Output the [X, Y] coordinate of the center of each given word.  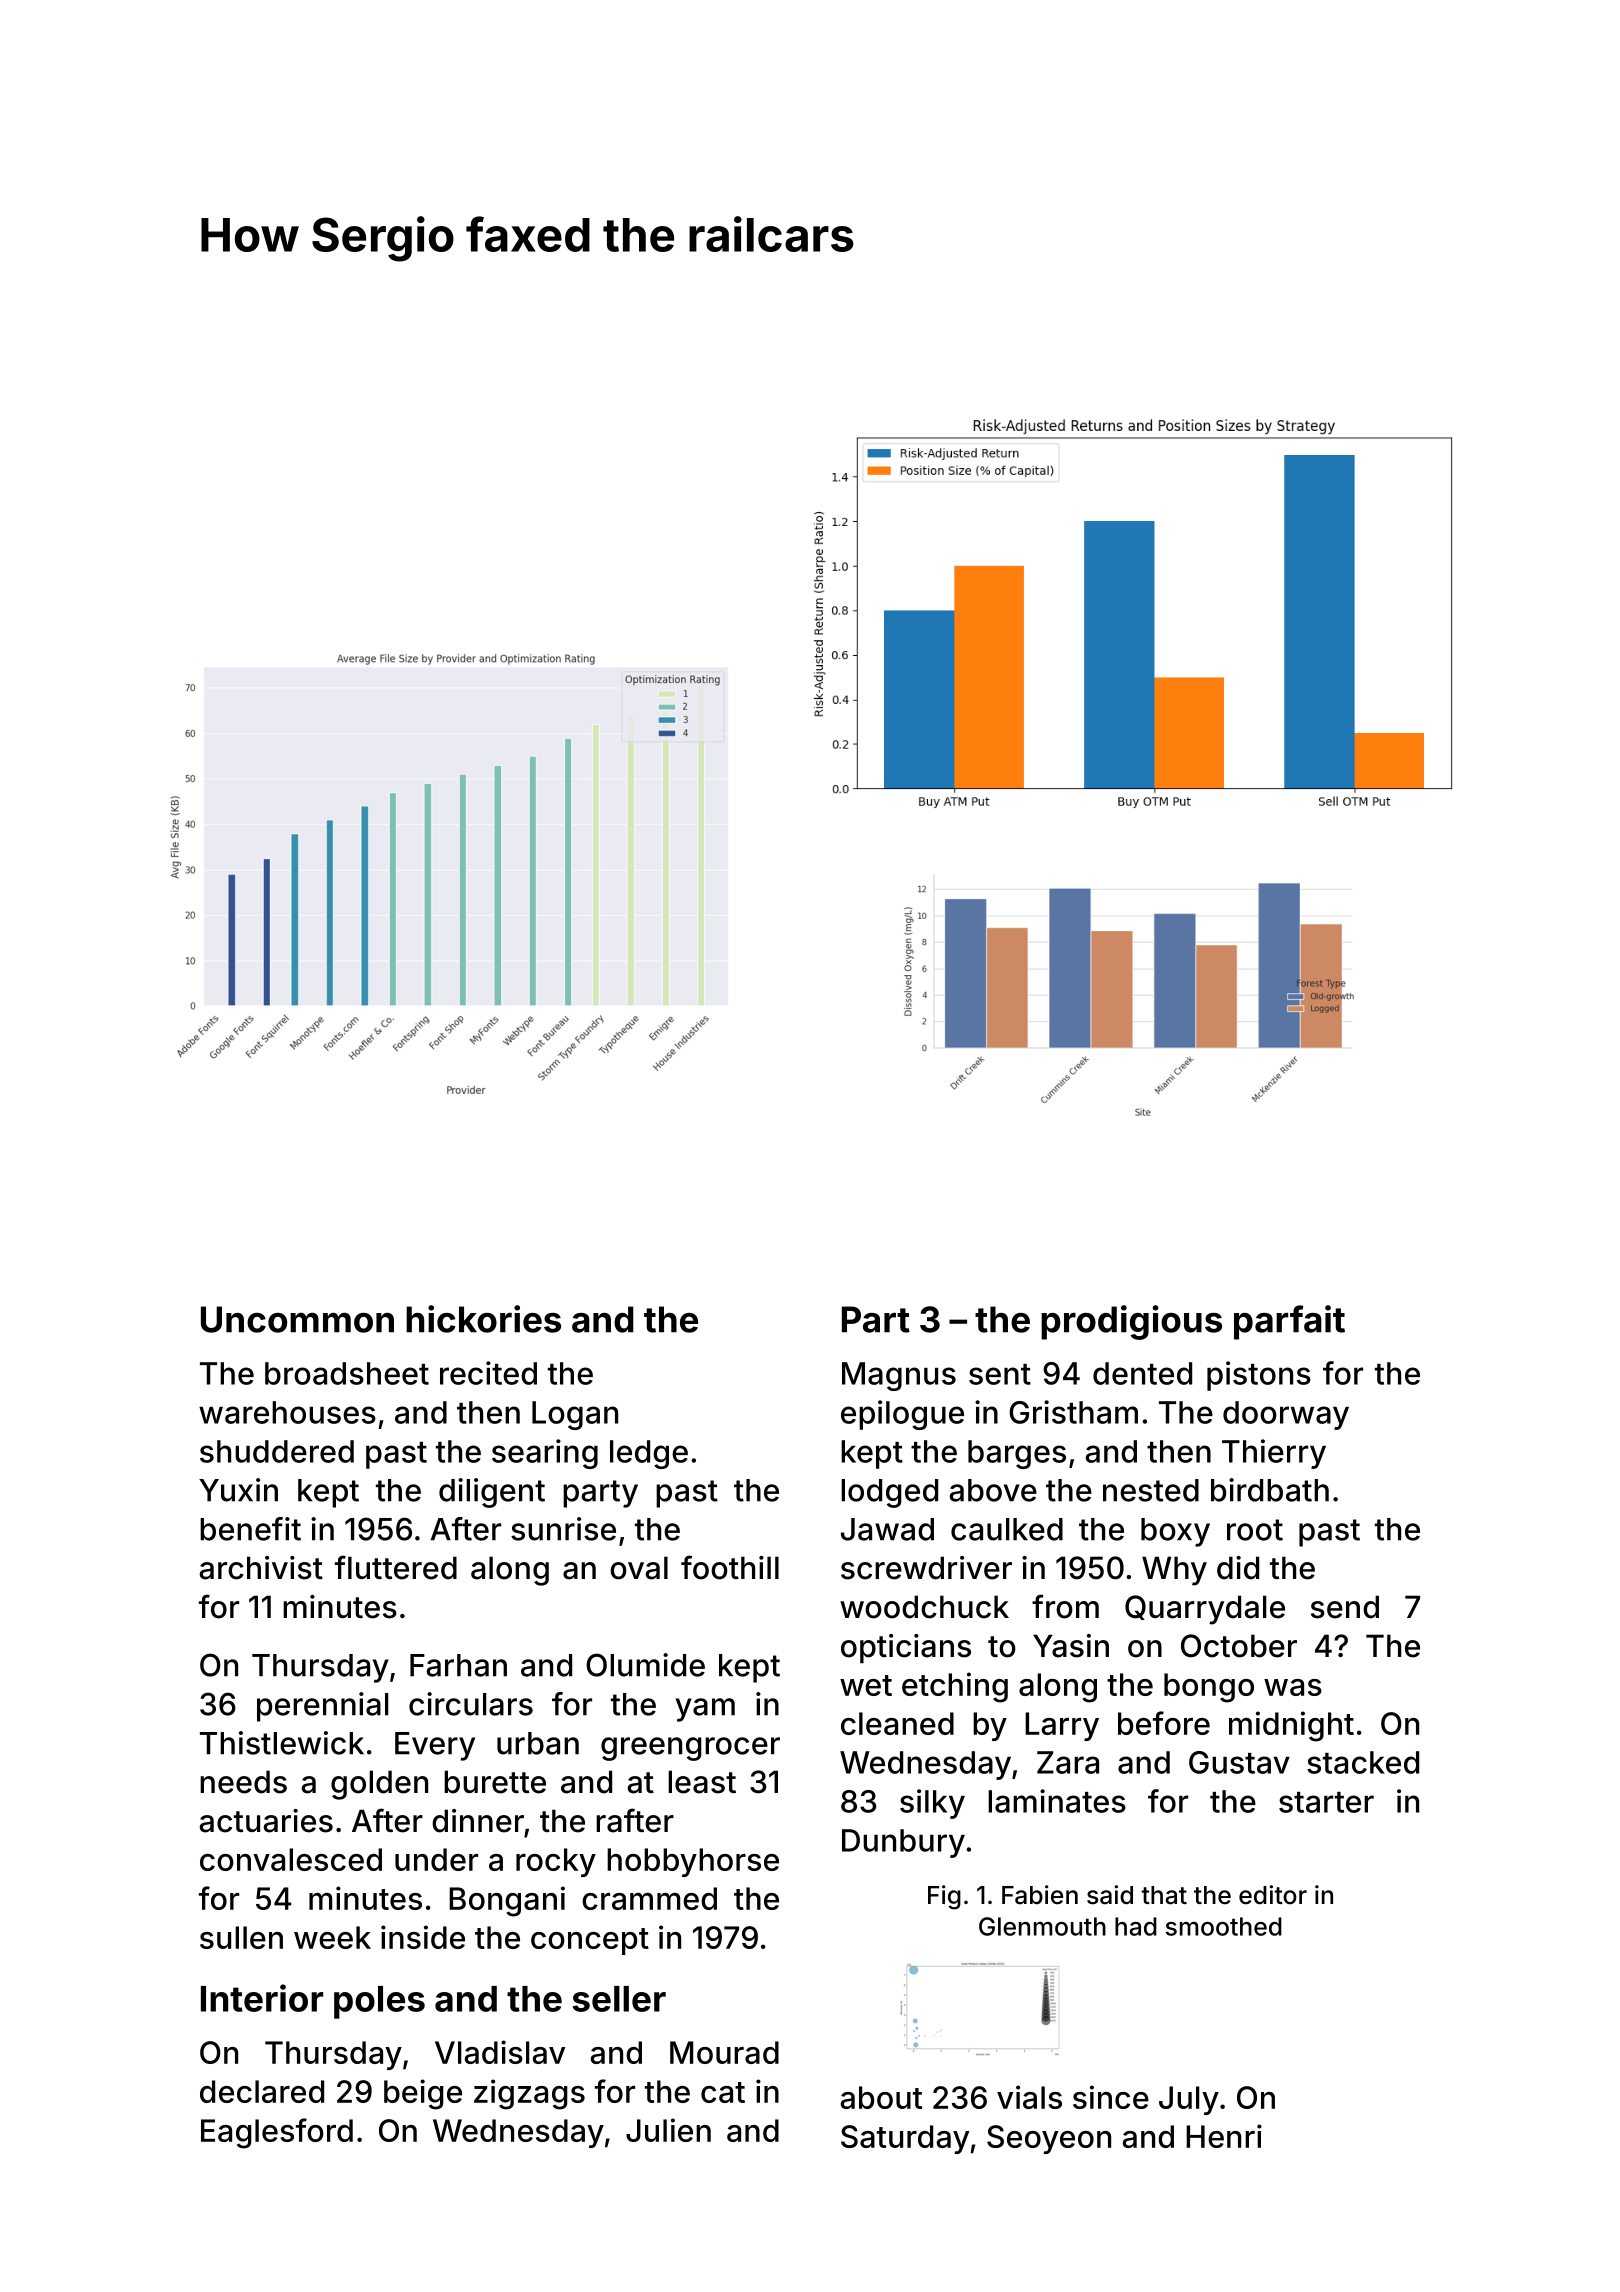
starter [1326, 1802]
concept [590, 1941]
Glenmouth [1042, 1926]
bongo [1209, 1688]
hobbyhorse [693, 1862]
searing [545, 1454]
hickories [483, 1319]
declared [262, 2091]
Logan [575, 1415]
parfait [1289, 1322]
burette [495, 1782]
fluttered [396, 1567]
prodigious [1131, 1322]
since [1111, 2097]
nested [1151, 1490]
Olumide [645, 1665]
